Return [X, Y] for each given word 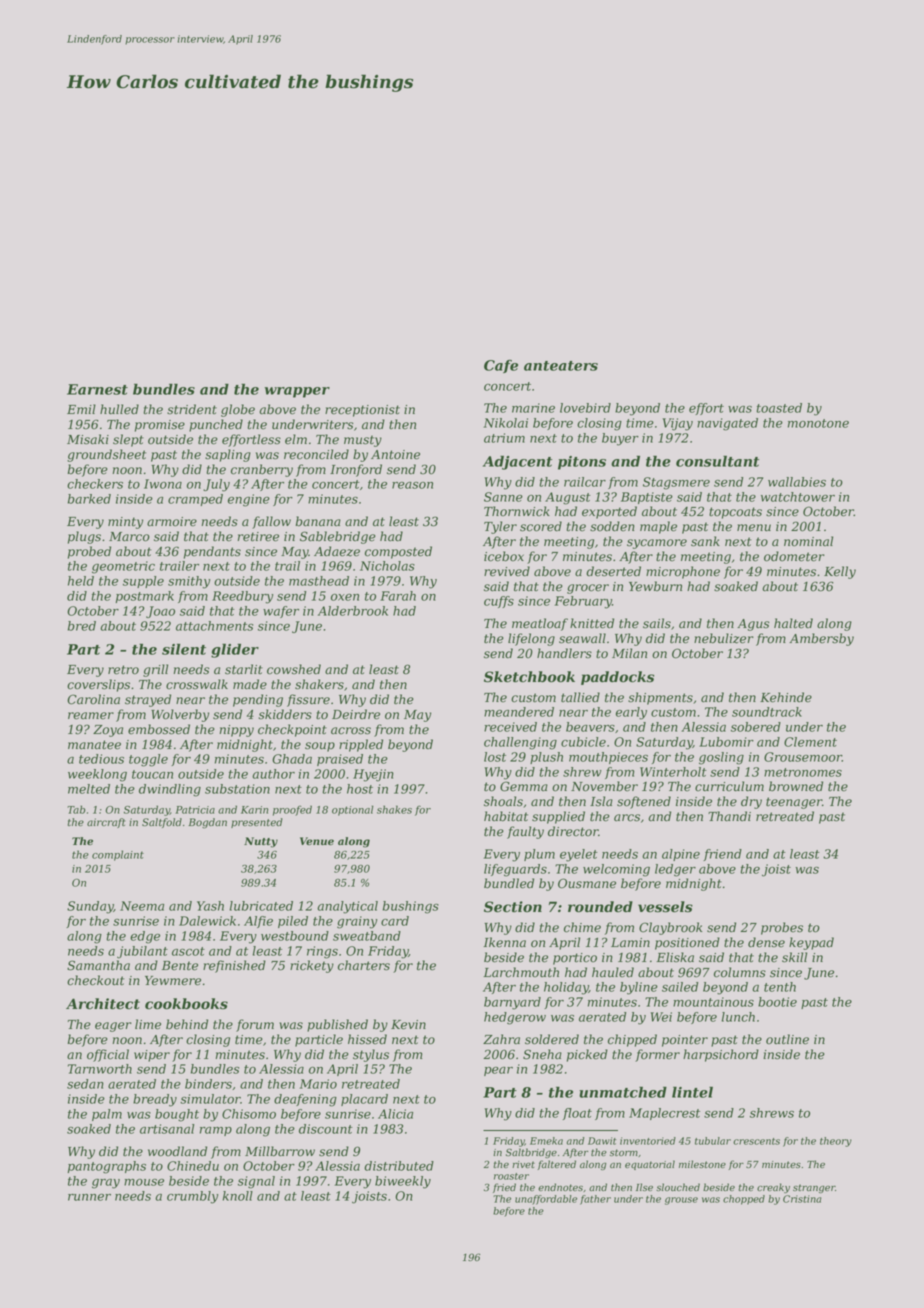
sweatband [367, 936]
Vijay [677, 424]
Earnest [97, 389]
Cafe [501, 366]
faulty [525, 832]
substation [237, 789]
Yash [210, 906]
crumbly [192, 1197]
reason [412, 485]
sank [705, 541]
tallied [580, 697]
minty [125, 523]
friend [722, 855]
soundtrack [767, 712]
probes [782, 928]
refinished [234, 966]
